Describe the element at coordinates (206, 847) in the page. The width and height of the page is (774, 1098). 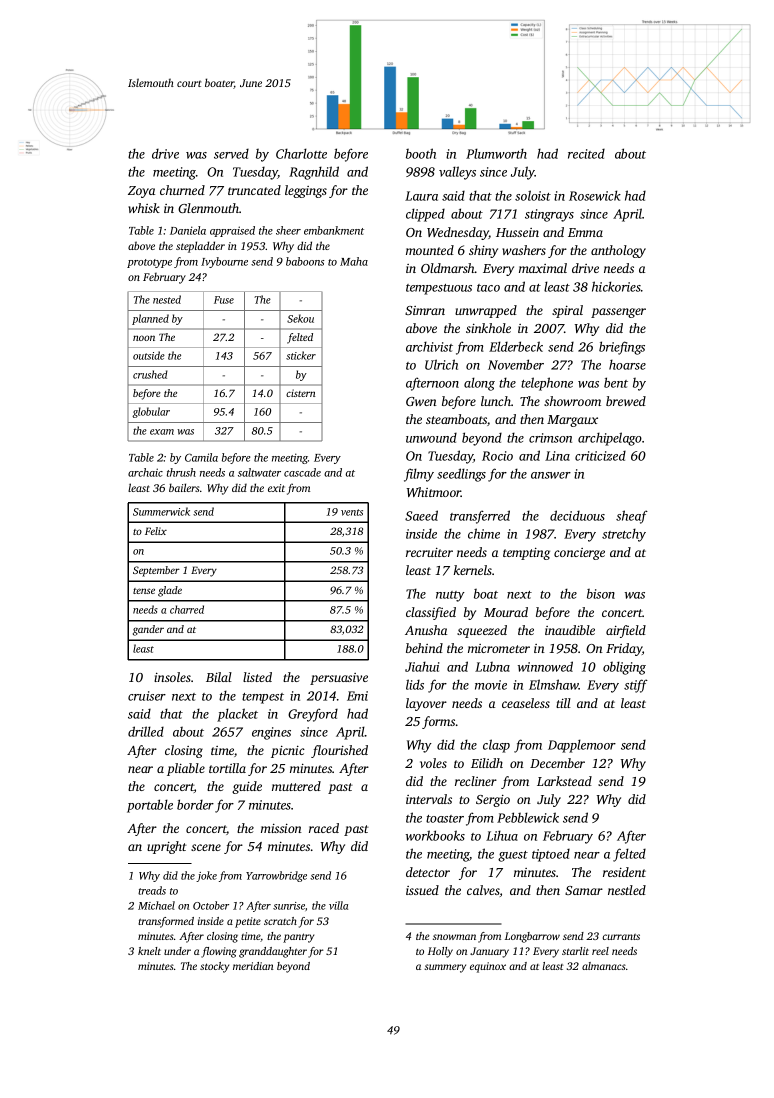
I see `scene` at that location.
